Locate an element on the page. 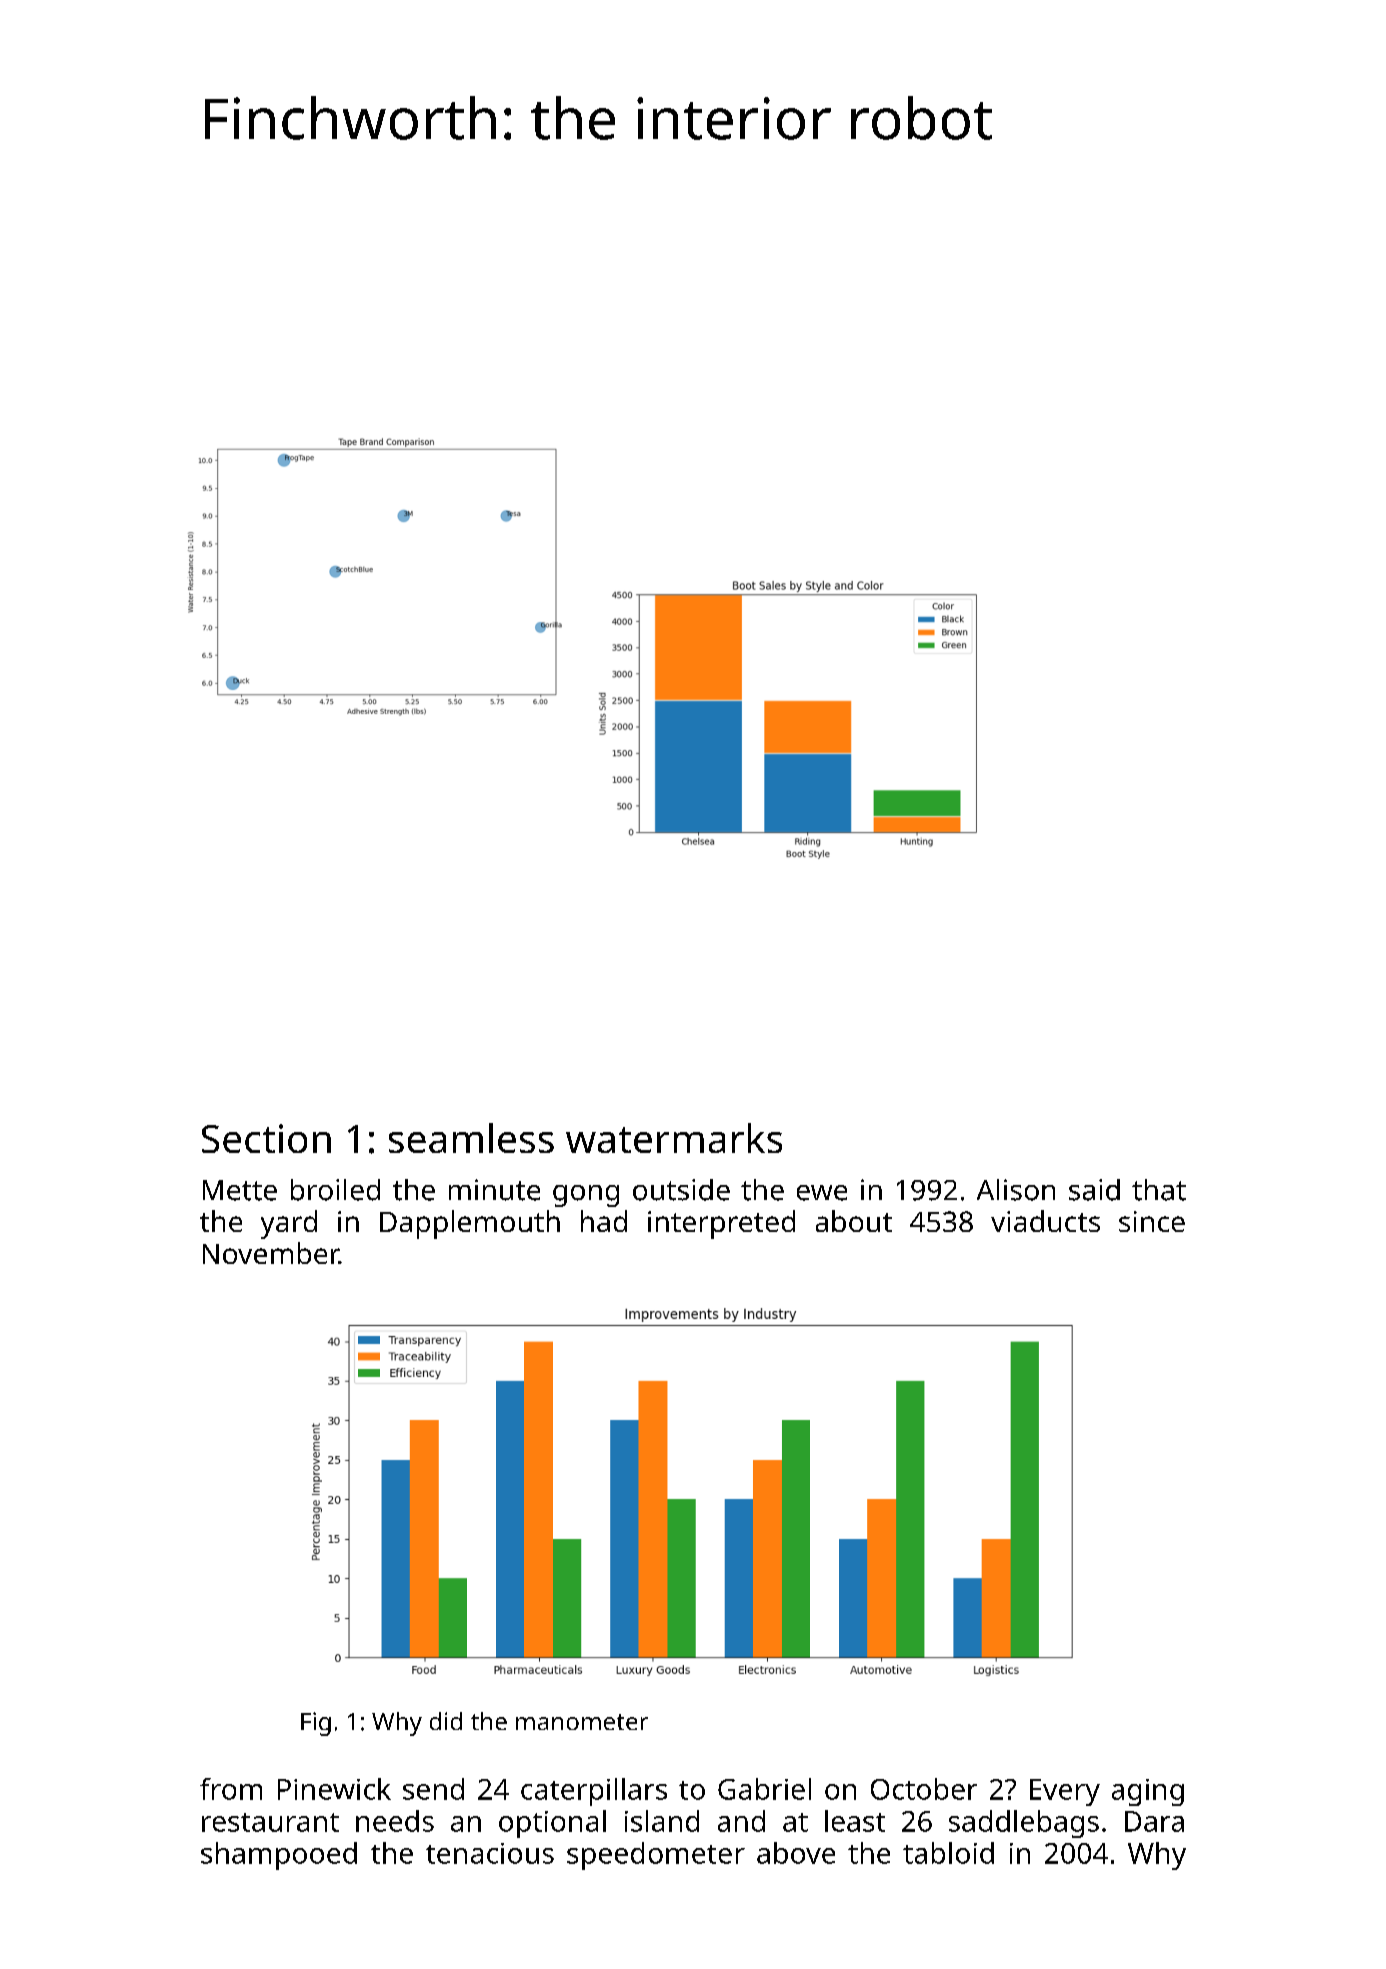 Image resolution: width=1386 pixels, height=1969 pixels. from is located at coordinates (231, 1789).
